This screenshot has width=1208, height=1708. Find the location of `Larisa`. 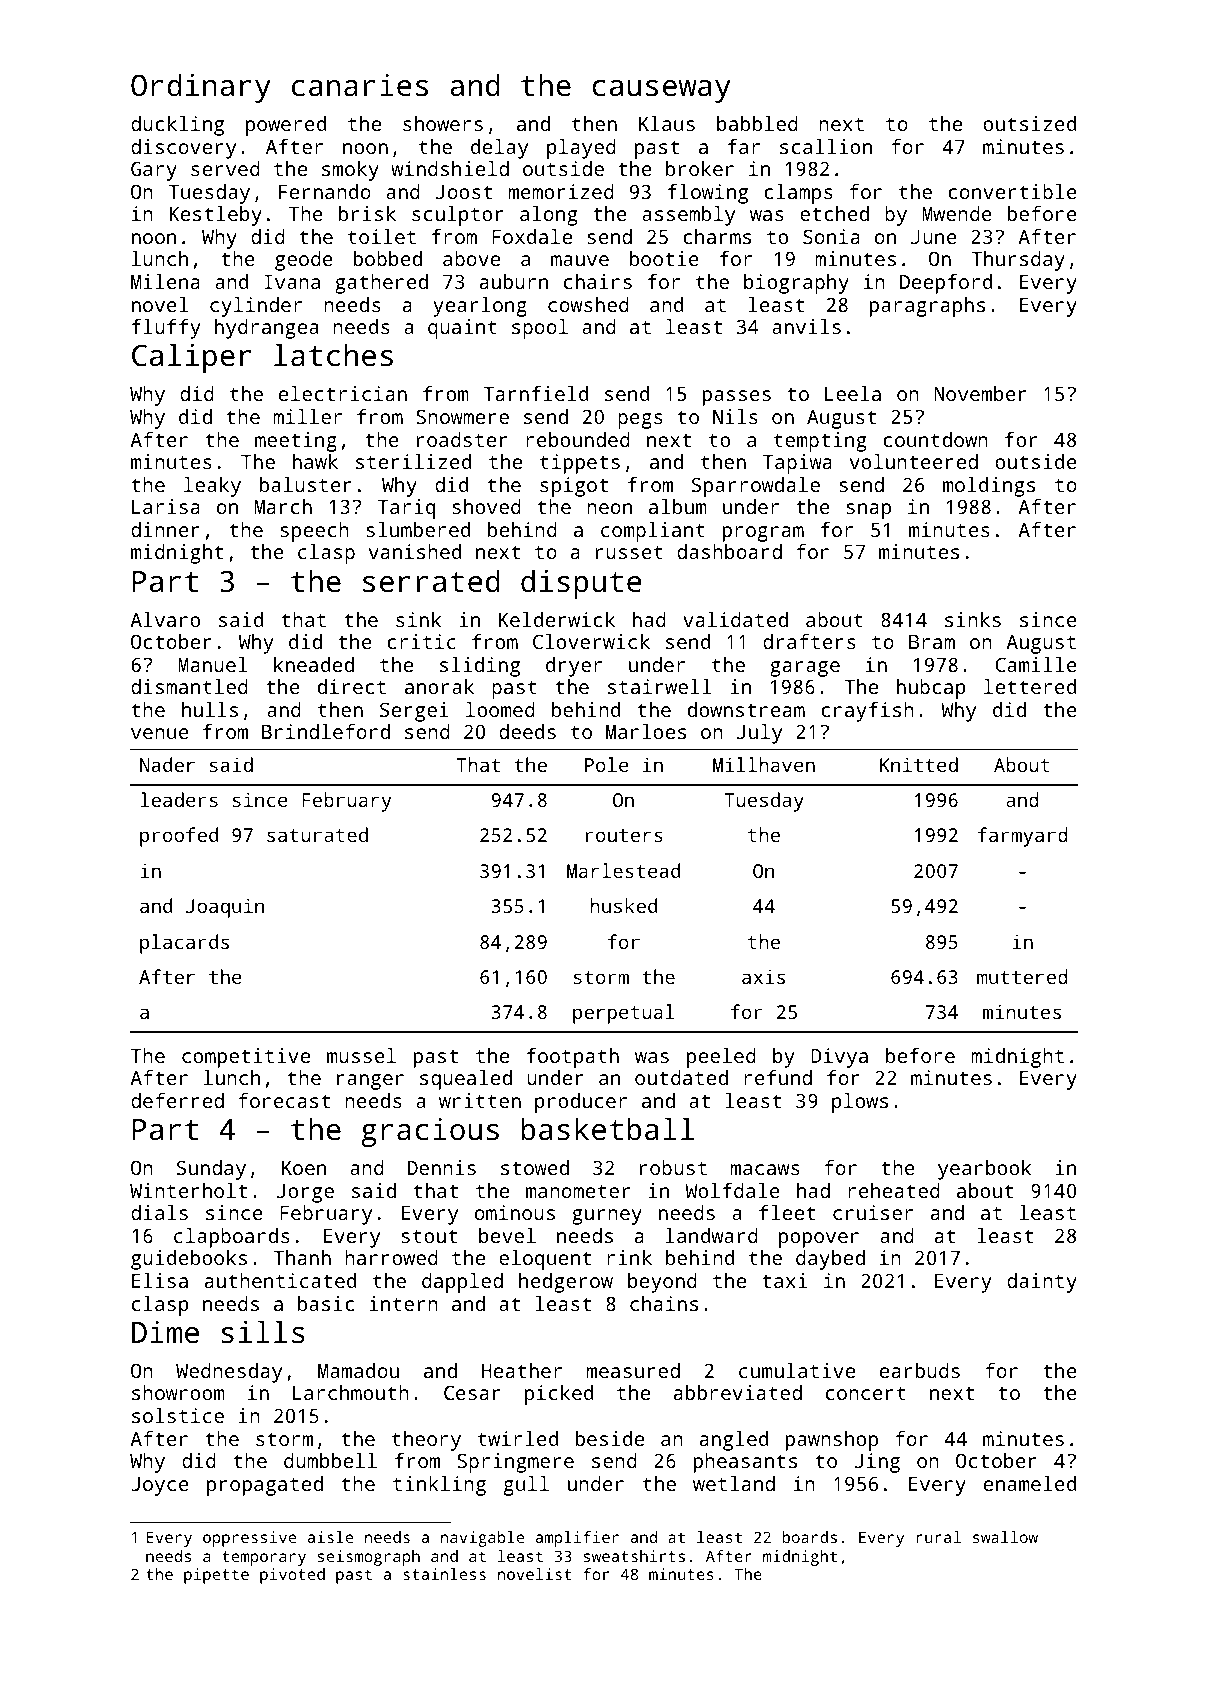

Larisa is located at coordinates (166, 506).
